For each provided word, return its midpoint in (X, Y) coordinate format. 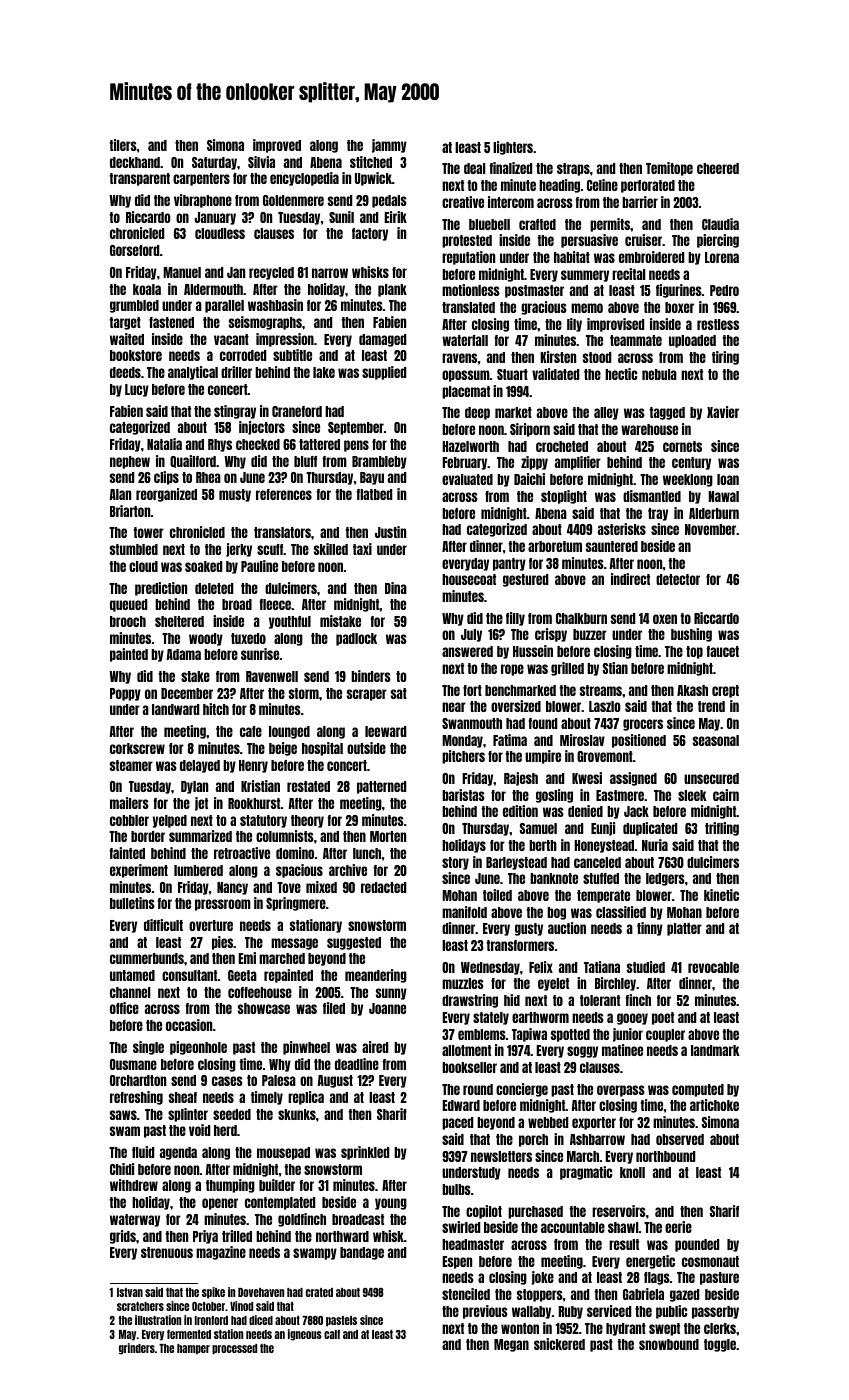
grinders (137, 1349)
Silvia (261, 162)
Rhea (208, 477)
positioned (639, 741)
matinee (622, 1050)
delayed (200, 766)
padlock (356, 639)
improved (277, 146)
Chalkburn (581, 618)
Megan (511, 1345)
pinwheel (306, 1048)
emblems (482, 1034)
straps (573, 169)
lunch (367, 853)
